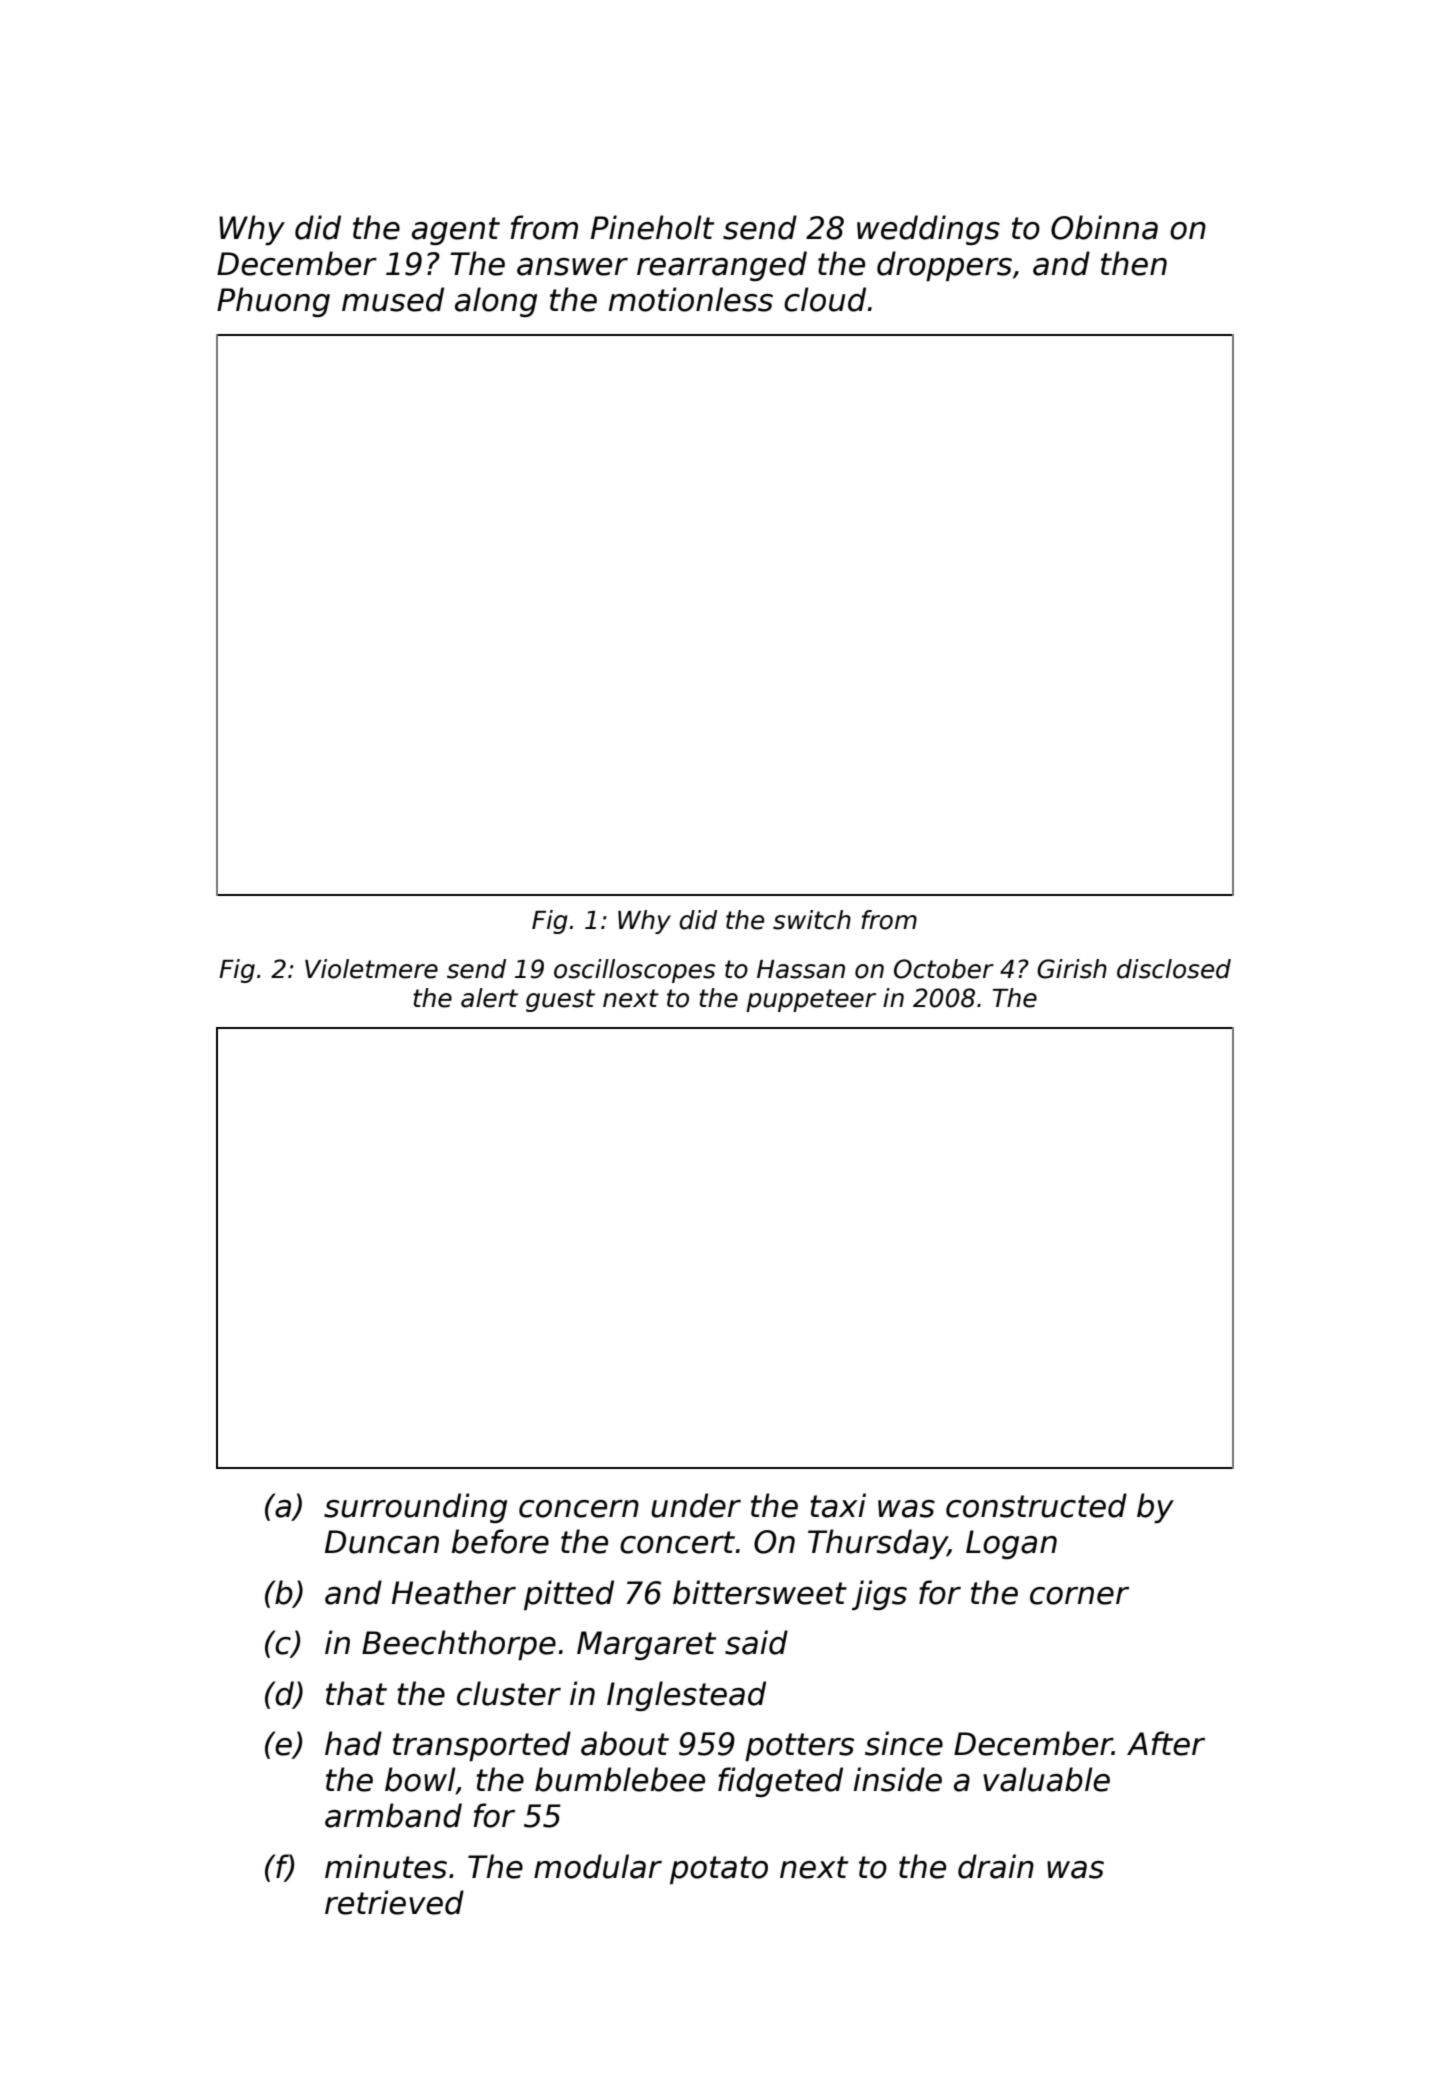 The height and width of the screenshot is (2100, 1450). I want to click on potato, so click(719, 1870).
